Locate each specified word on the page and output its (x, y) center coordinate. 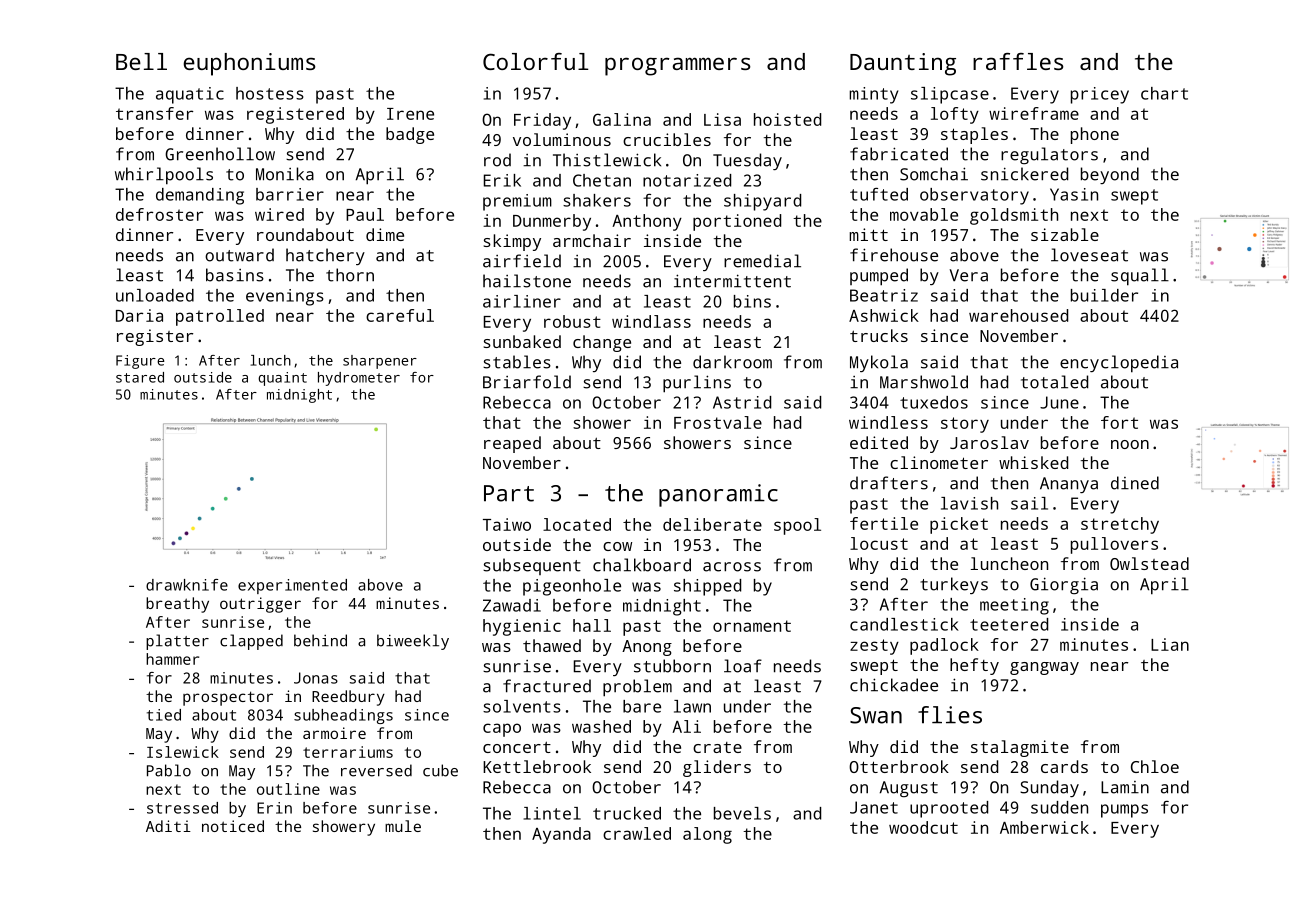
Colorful (536, 61)
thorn (350, 275)
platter (177, 642)
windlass (651, 321)
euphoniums (249, 64)
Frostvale (718, 422)
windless (888, 422)
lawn (692, 706)
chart (1164, 93)
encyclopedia (1119, 364)
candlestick (904, 624)
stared (140, 377)
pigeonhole (572, 587)
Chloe (1155, 766)
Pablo (169, 770)
